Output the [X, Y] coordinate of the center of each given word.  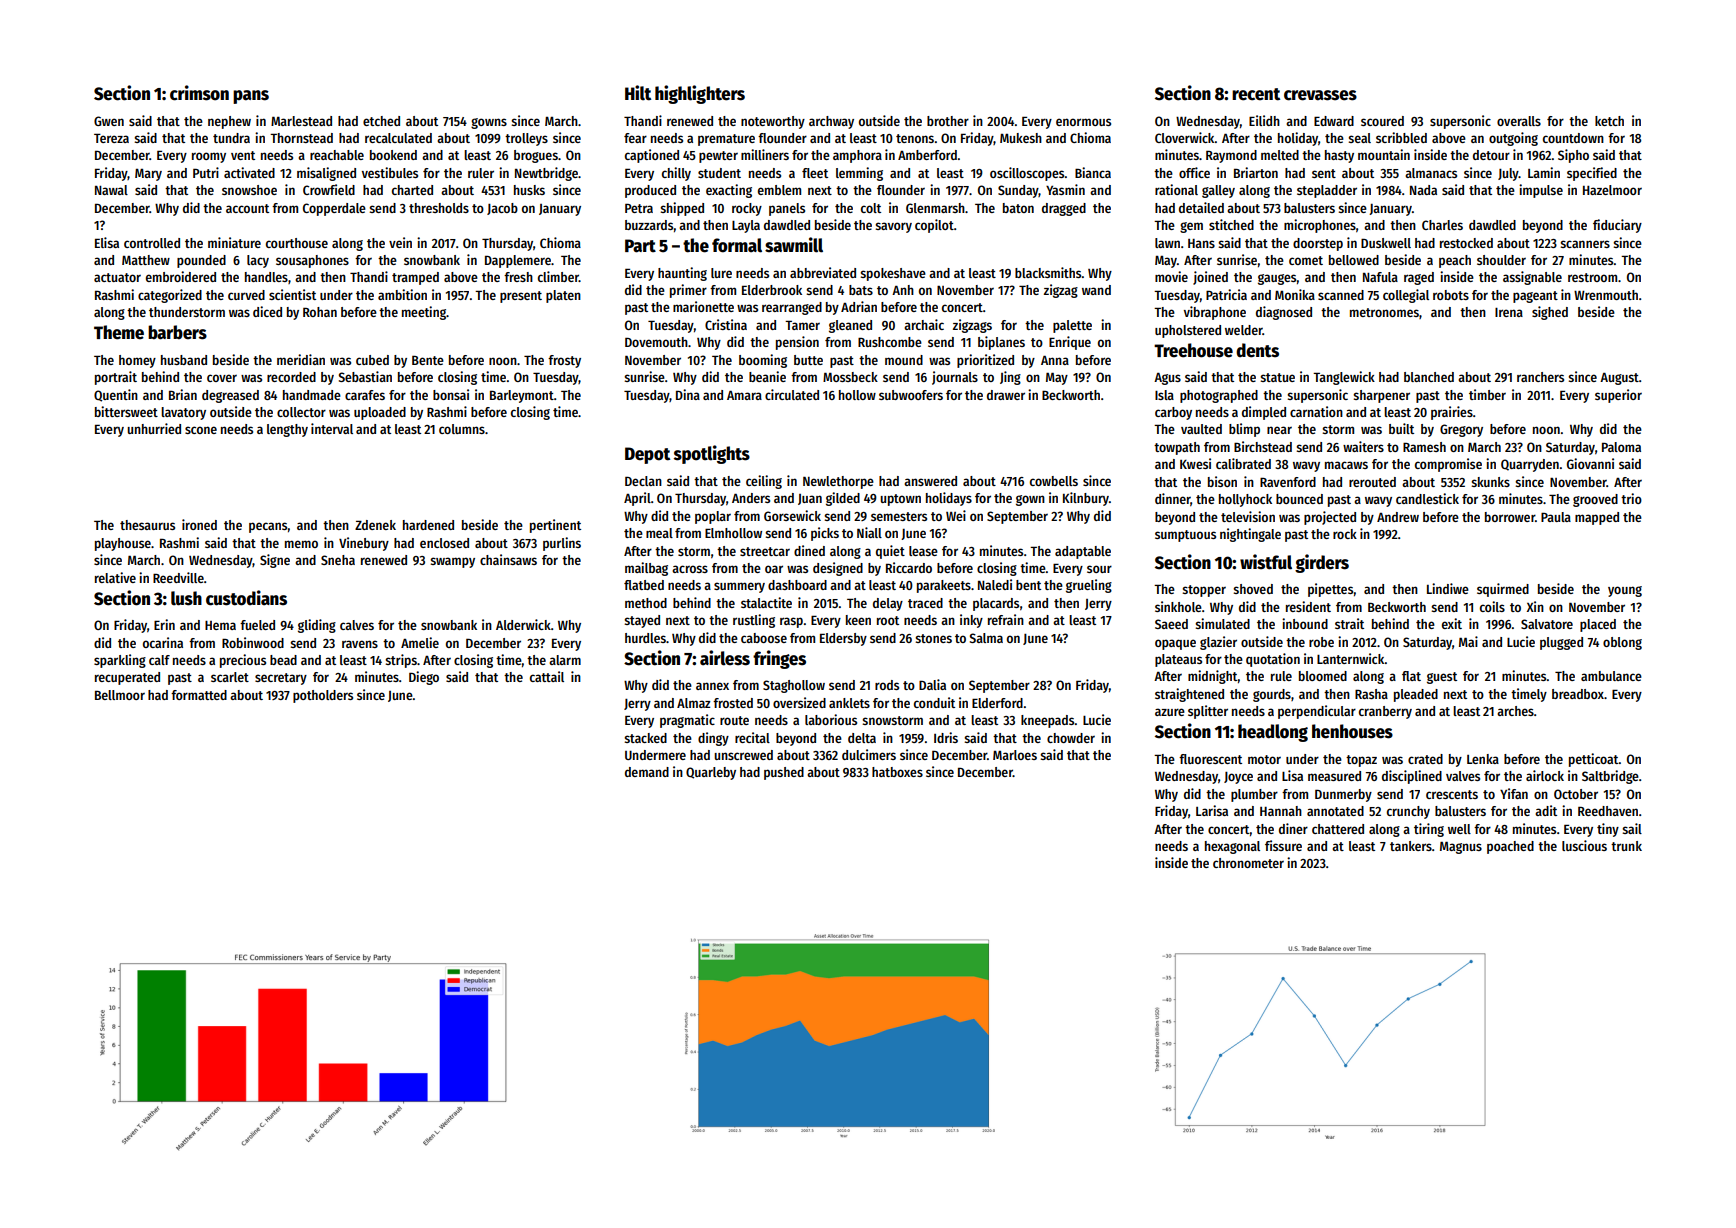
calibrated [1243, 463]
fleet [815, 173]
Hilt [638, 93]
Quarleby [711, 773]
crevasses [1320, 95]
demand [647, 772]
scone [201, 430]
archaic [924, 324]
